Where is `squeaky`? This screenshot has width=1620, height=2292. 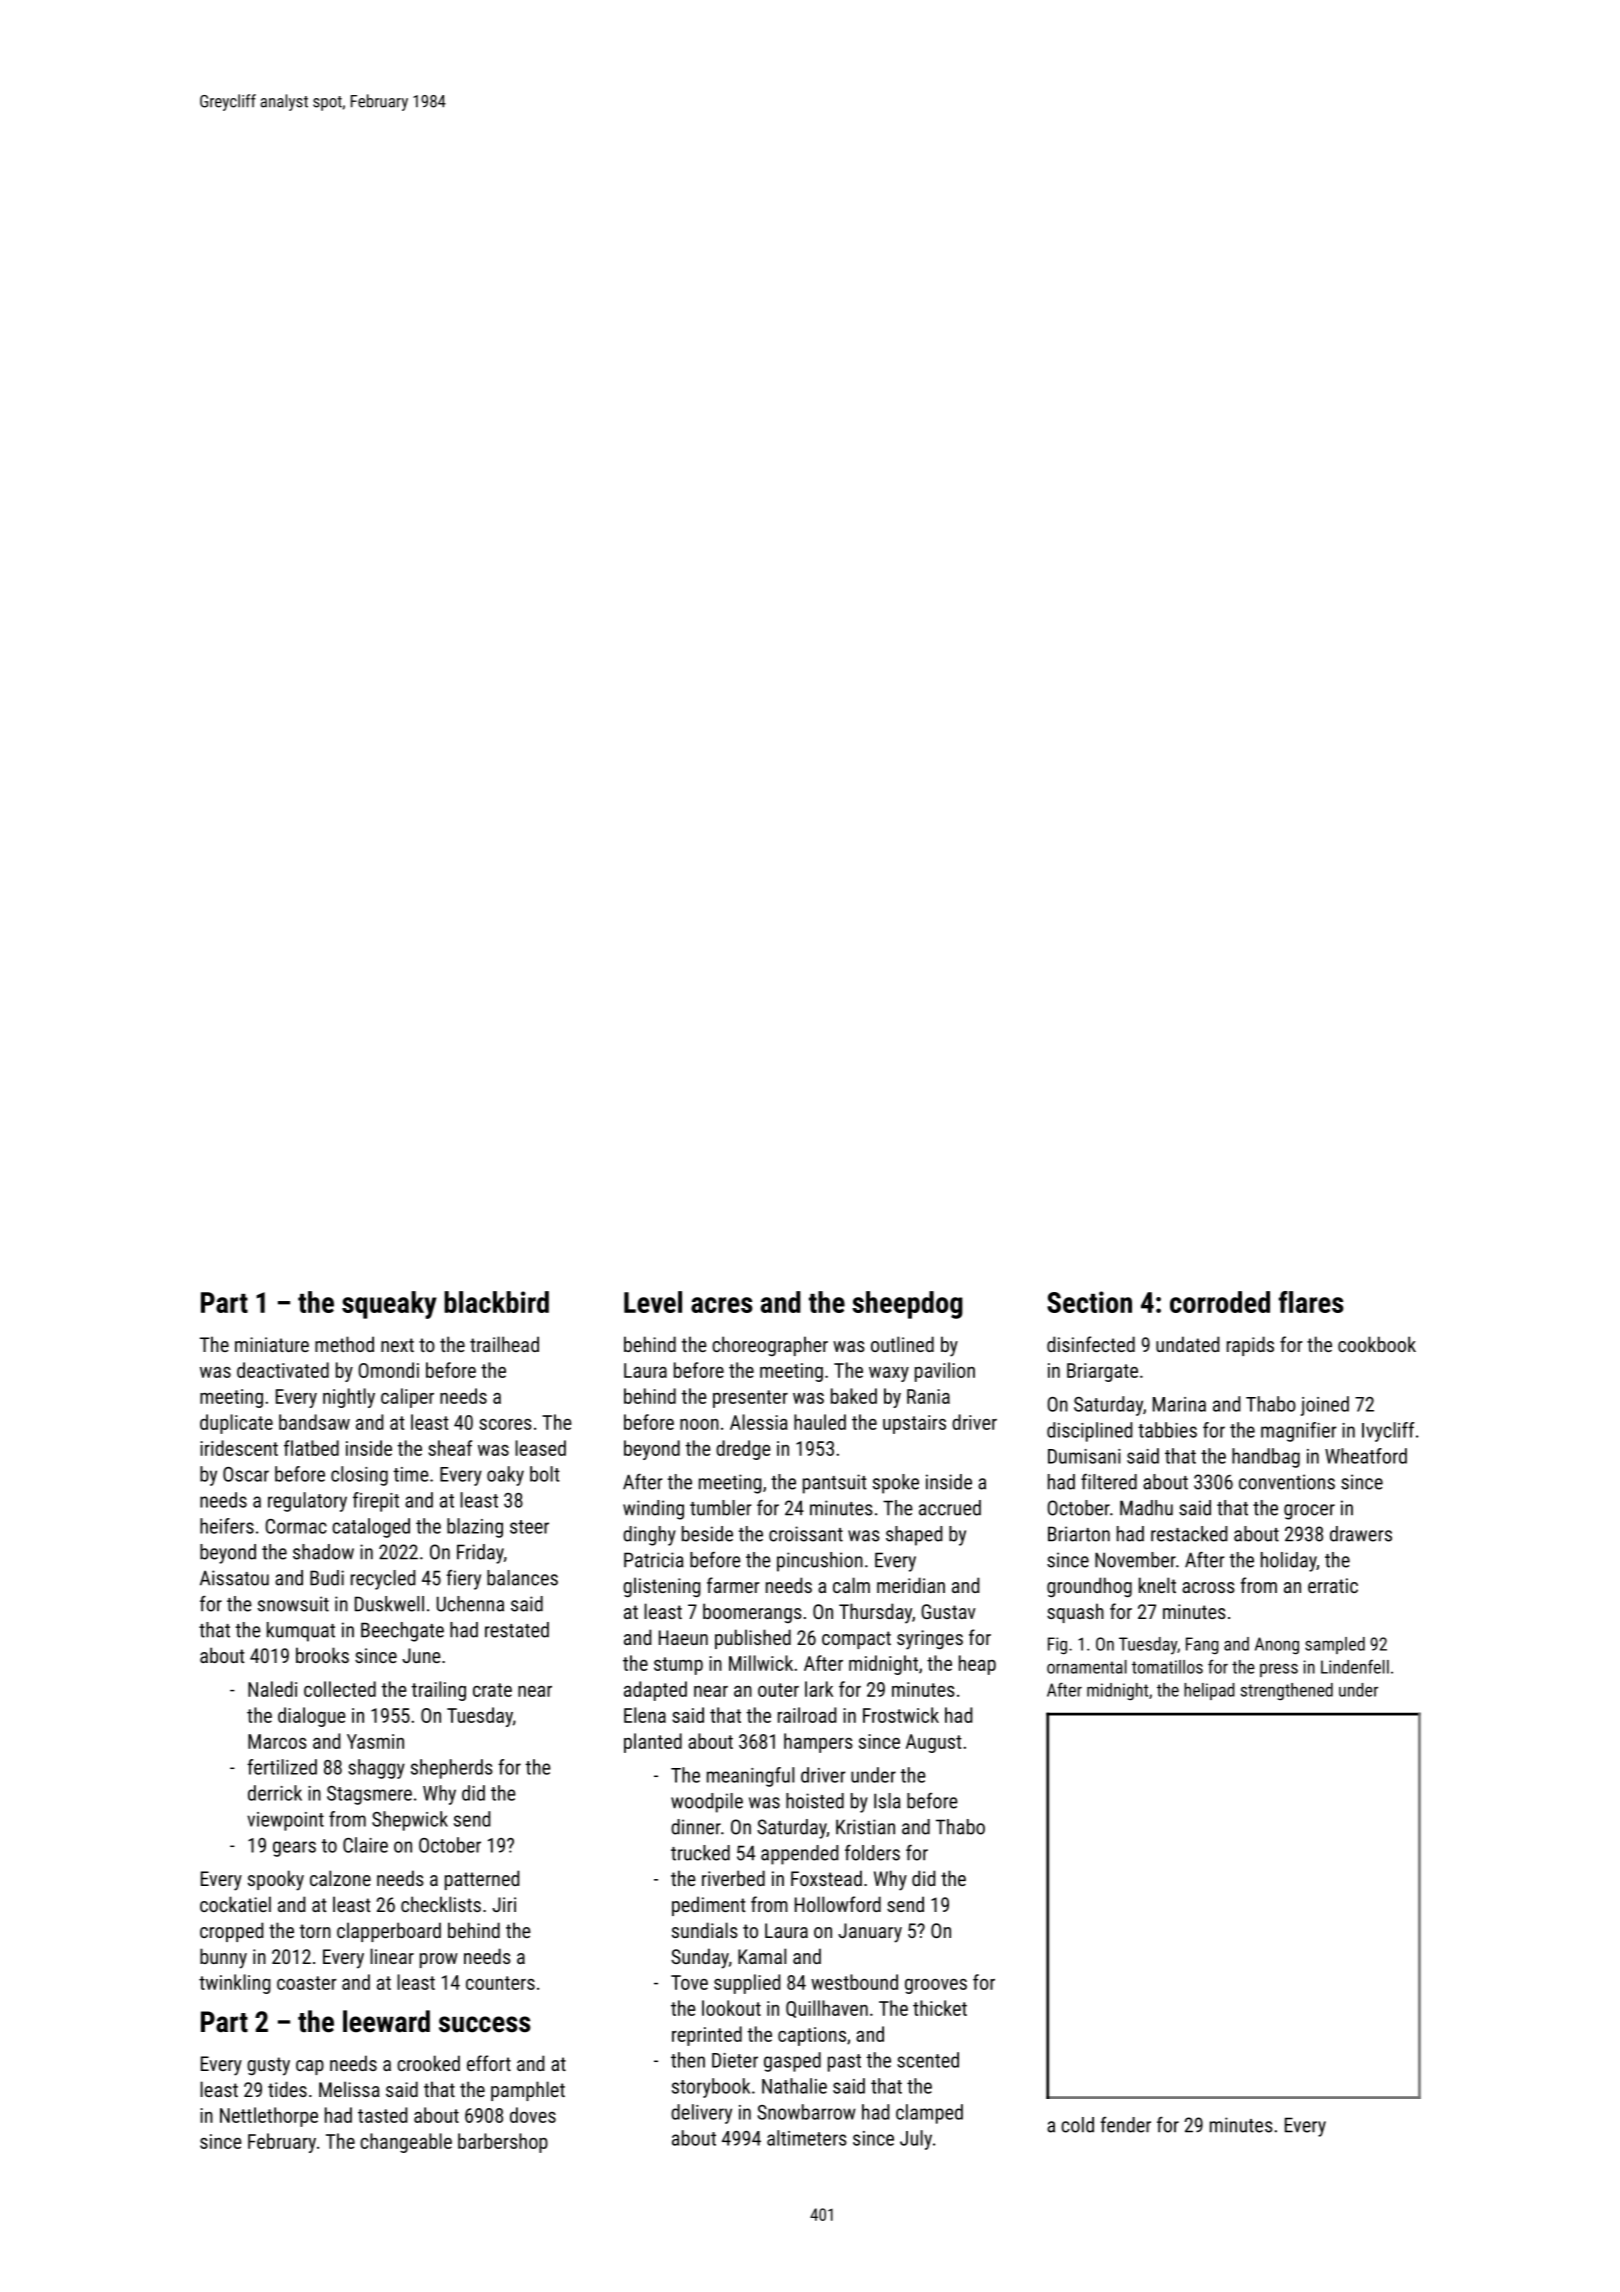 squeaky is located at coordinates (389, 1305).
